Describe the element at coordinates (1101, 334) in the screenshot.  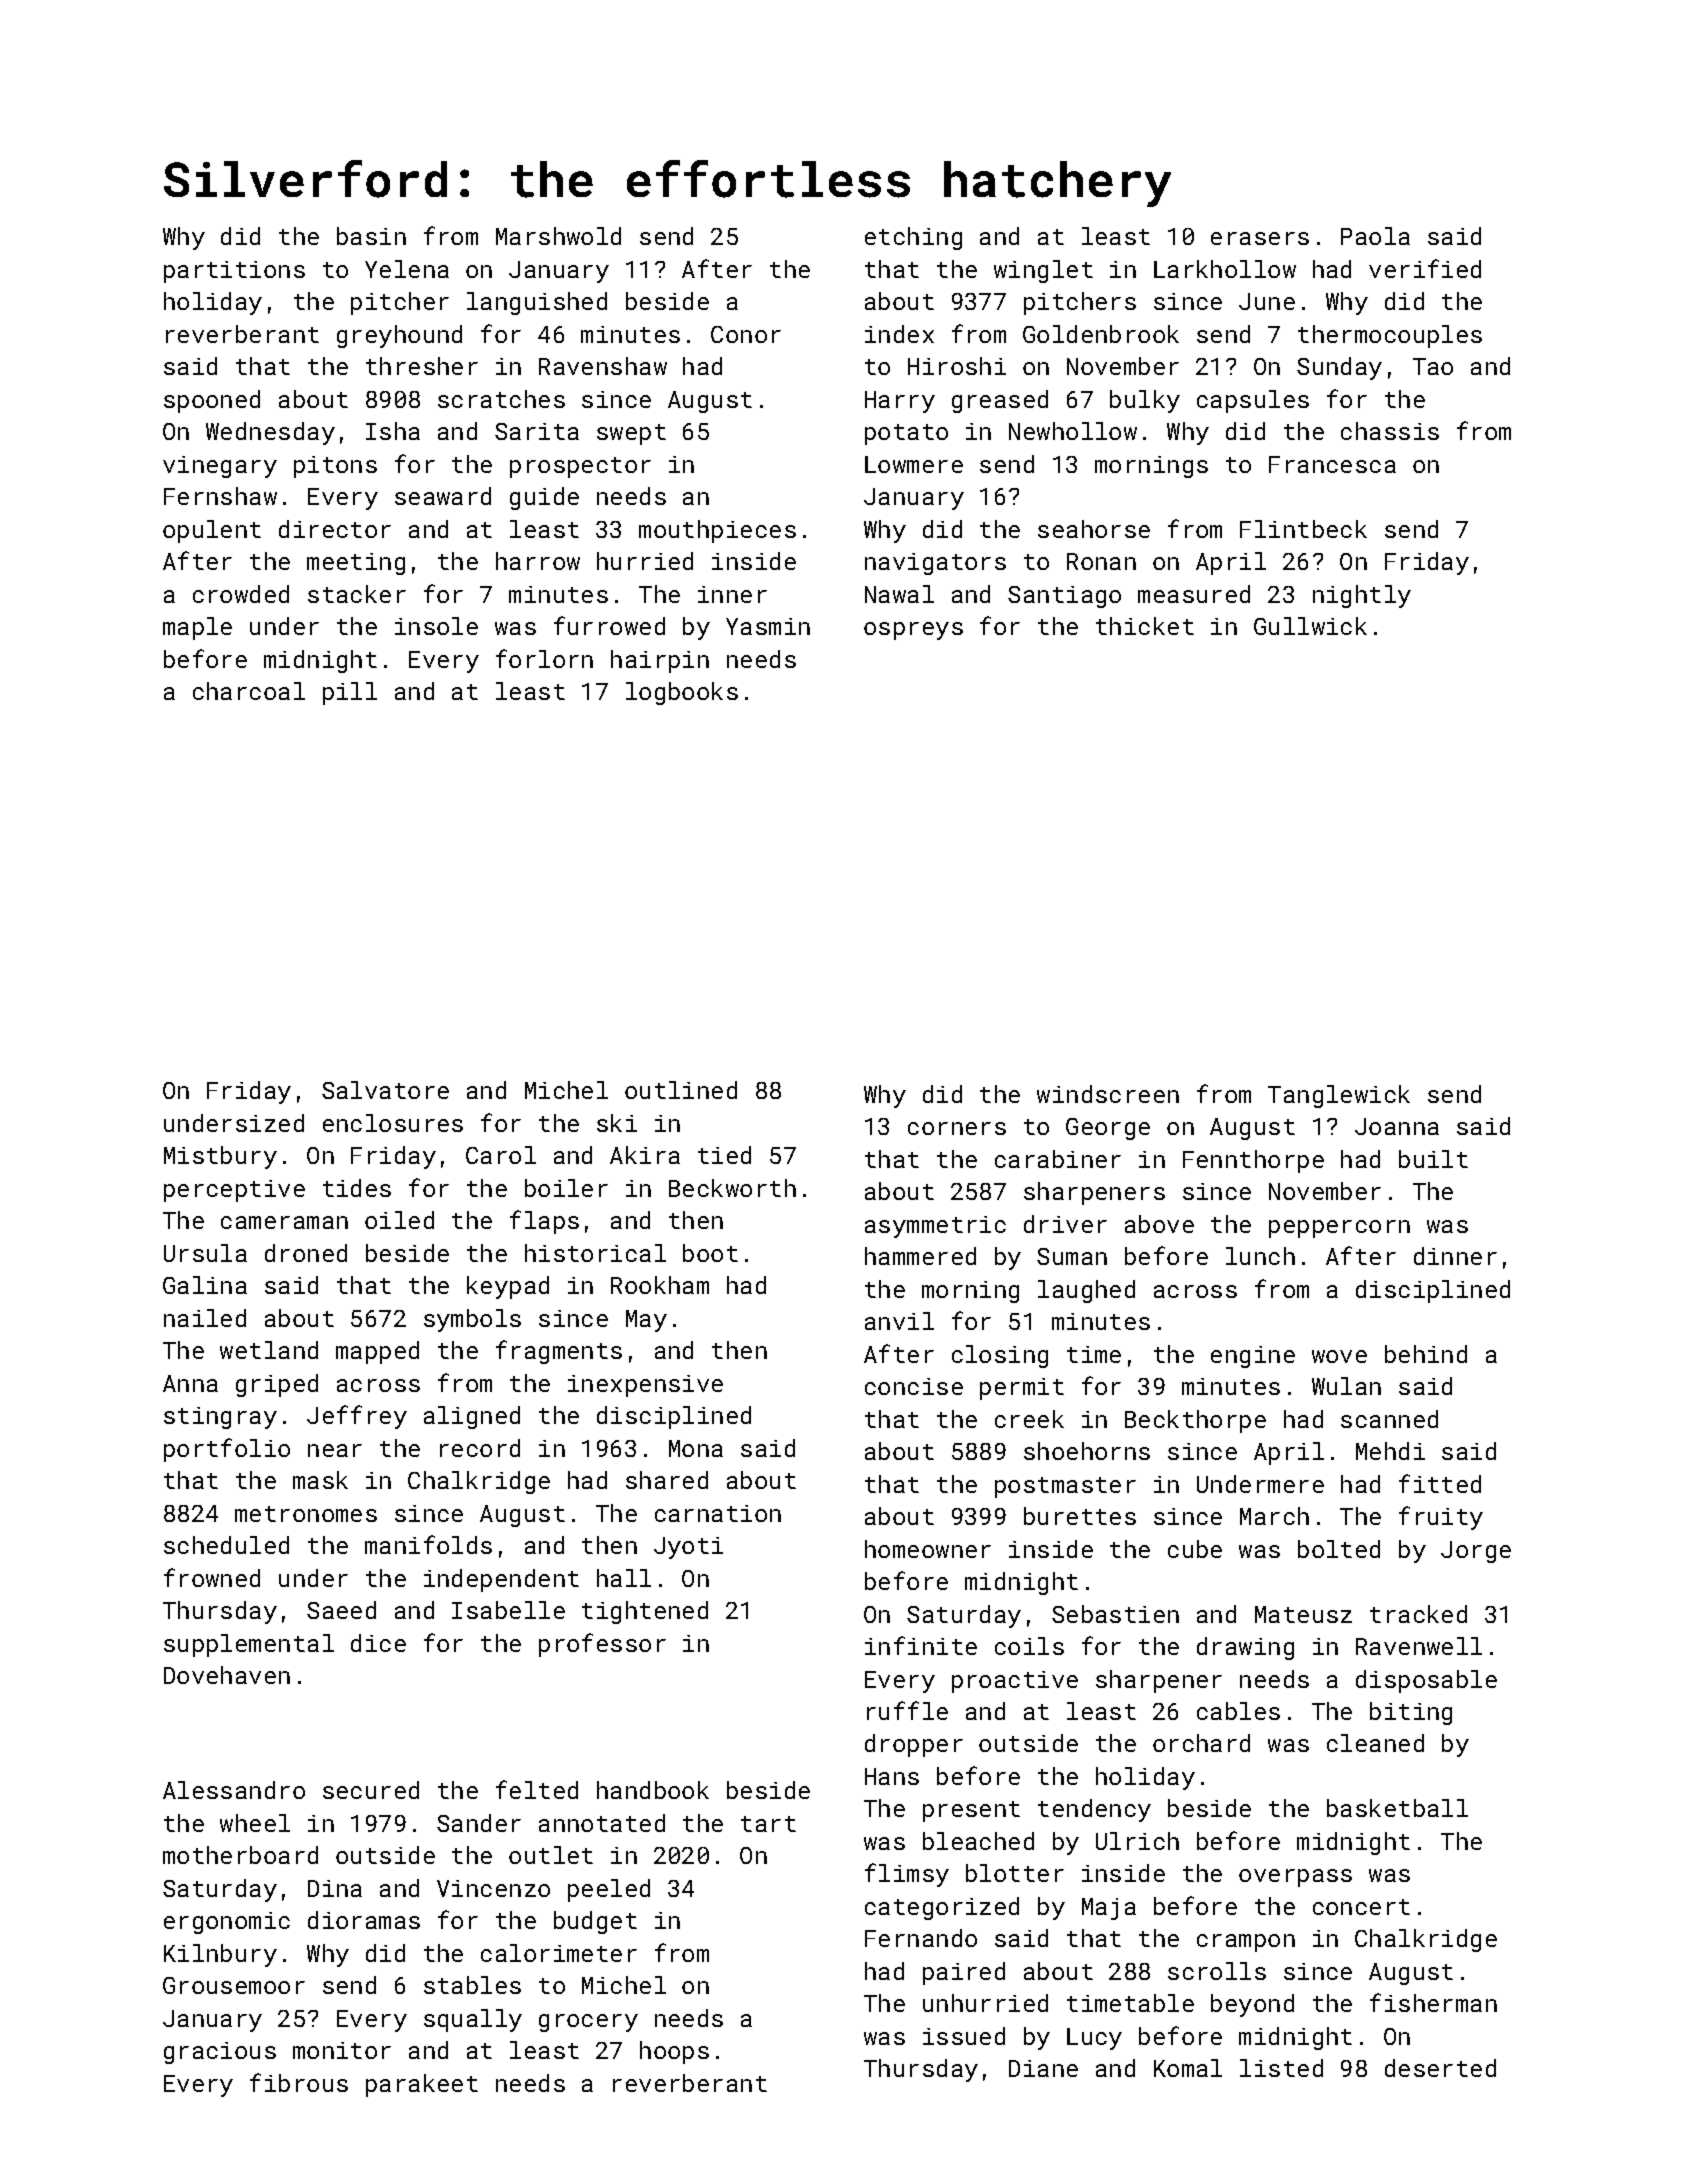
I see `Goldenbrook` at that location.
